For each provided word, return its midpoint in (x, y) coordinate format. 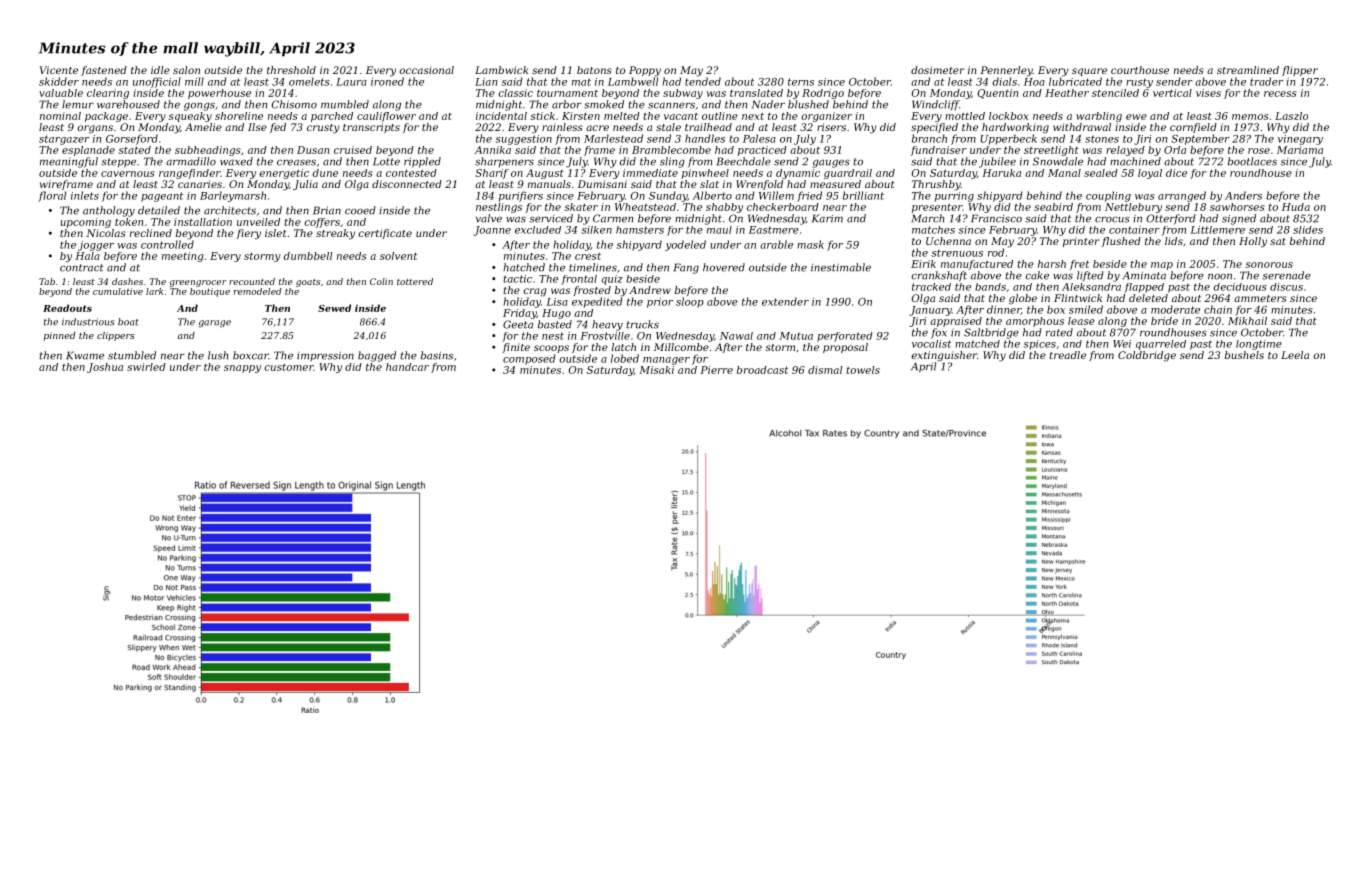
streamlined (1248, 70)
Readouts (67, 308)
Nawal (736, 336)
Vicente (59, 70)
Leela (1295, 355)
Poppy (645, 71)
